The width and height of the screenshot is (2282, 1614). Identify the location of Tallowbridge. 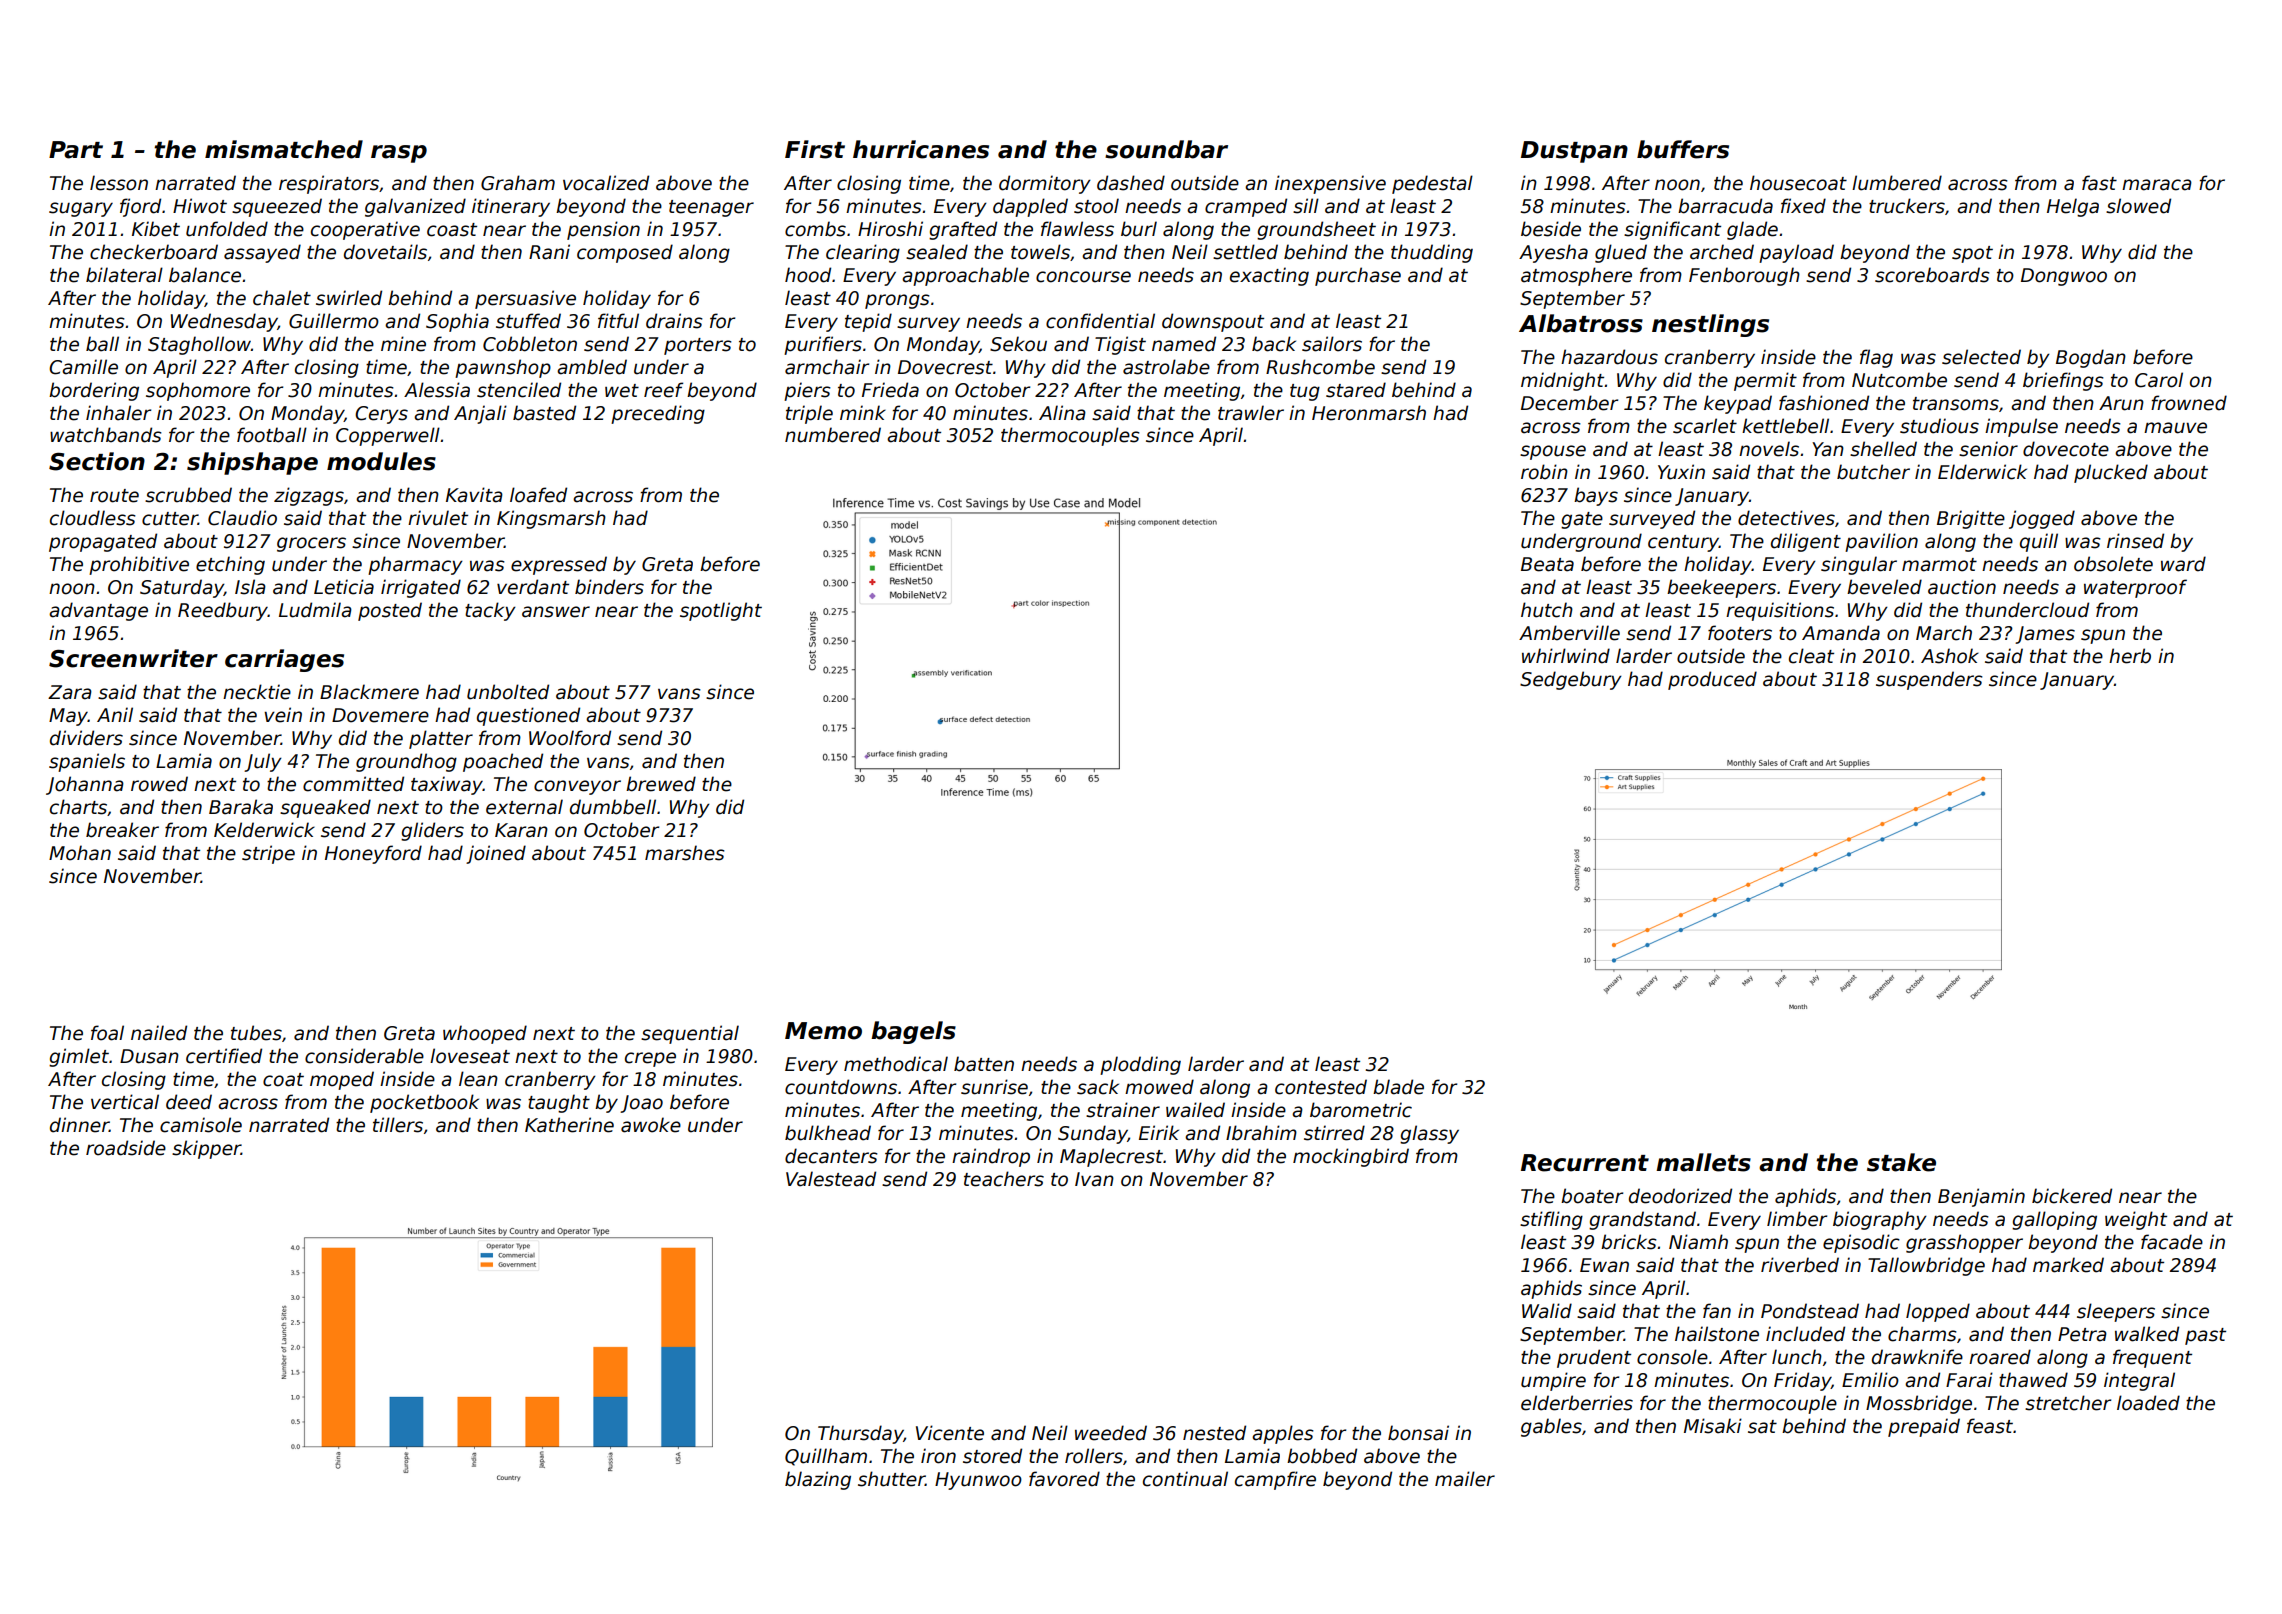
(1926, 1266).
